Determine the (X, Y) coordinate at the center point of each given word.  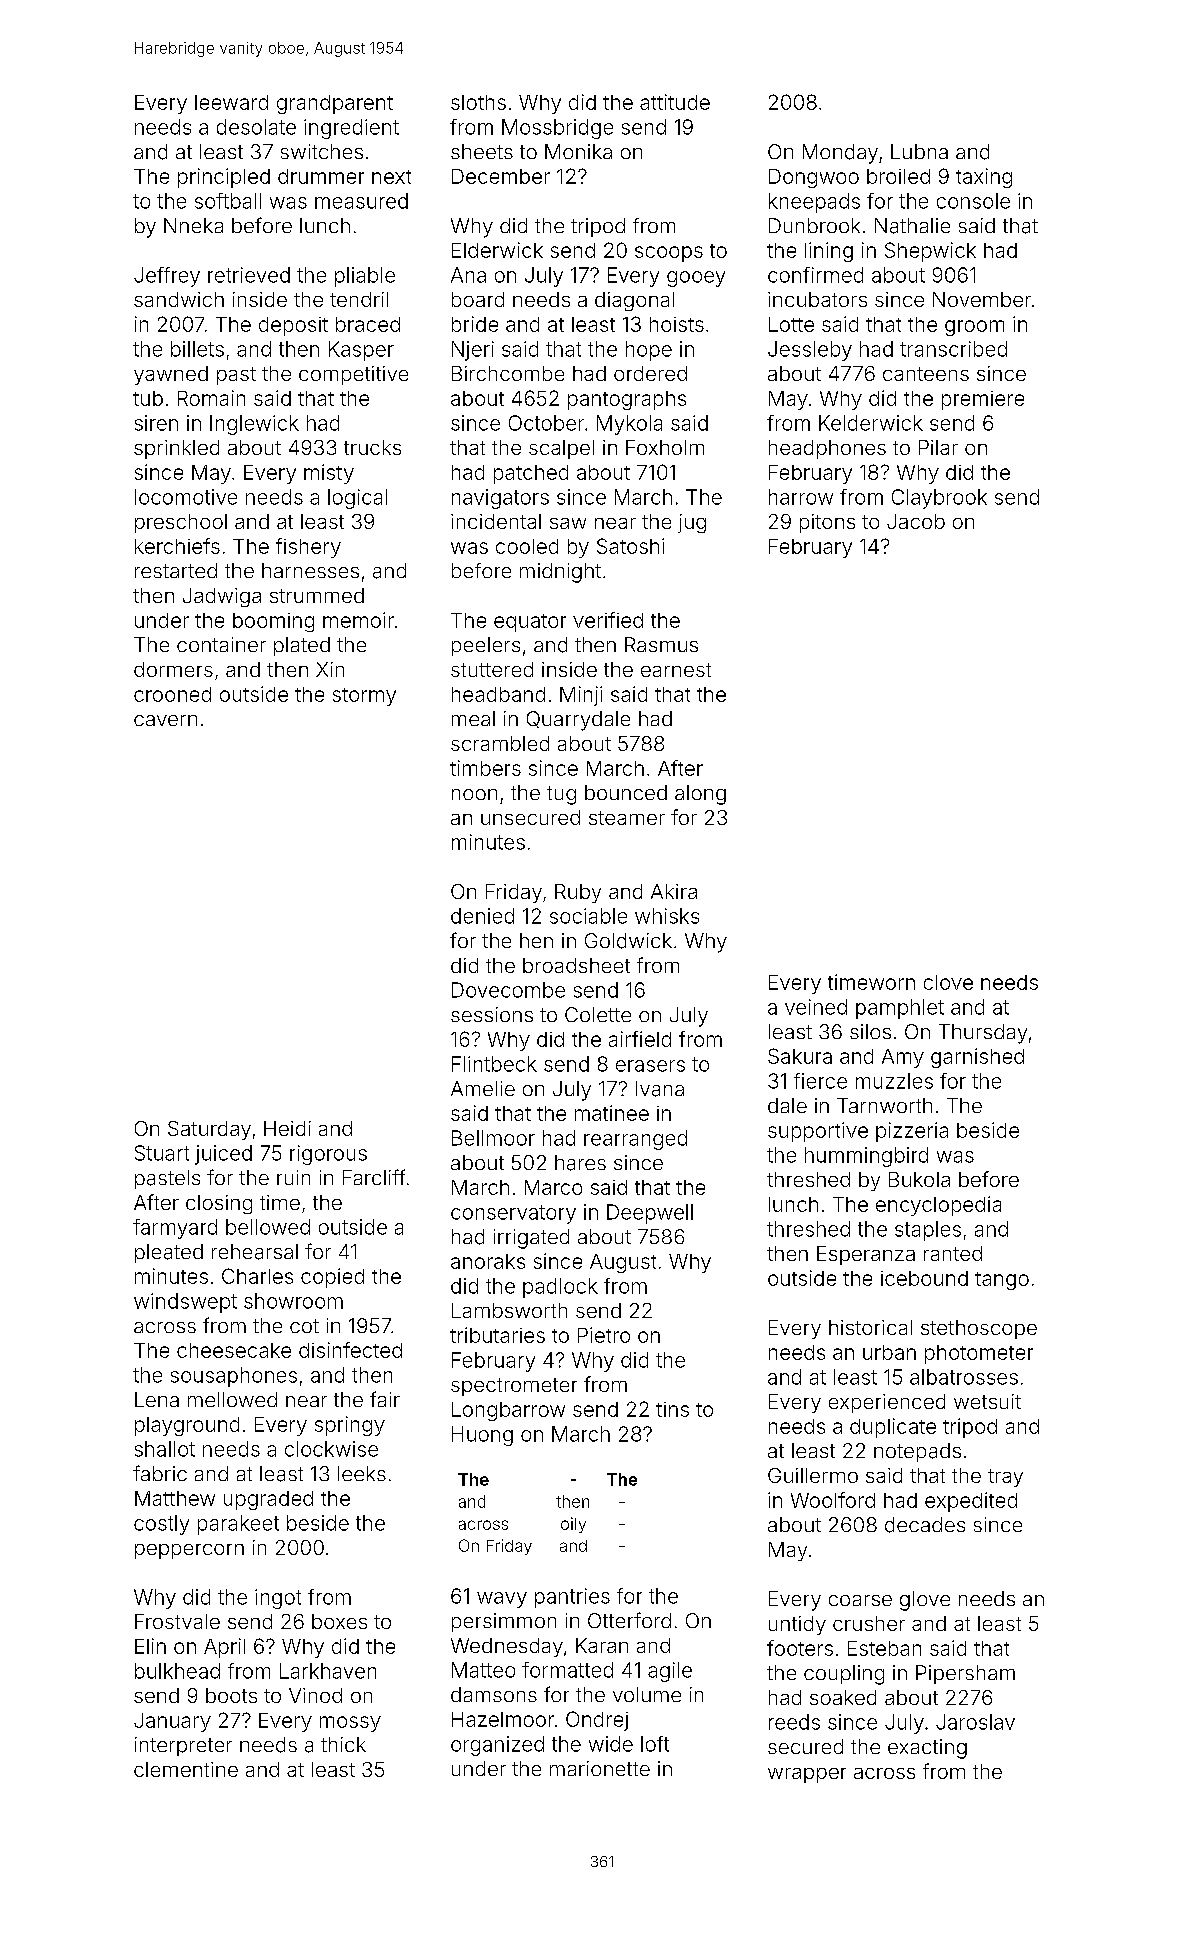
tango (1002, 1281)
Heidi (287, 1128)
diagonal (634, 301)
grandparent (335, 104)
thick (343, 1744)
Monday (840, 154)
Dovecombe (508, 990)
